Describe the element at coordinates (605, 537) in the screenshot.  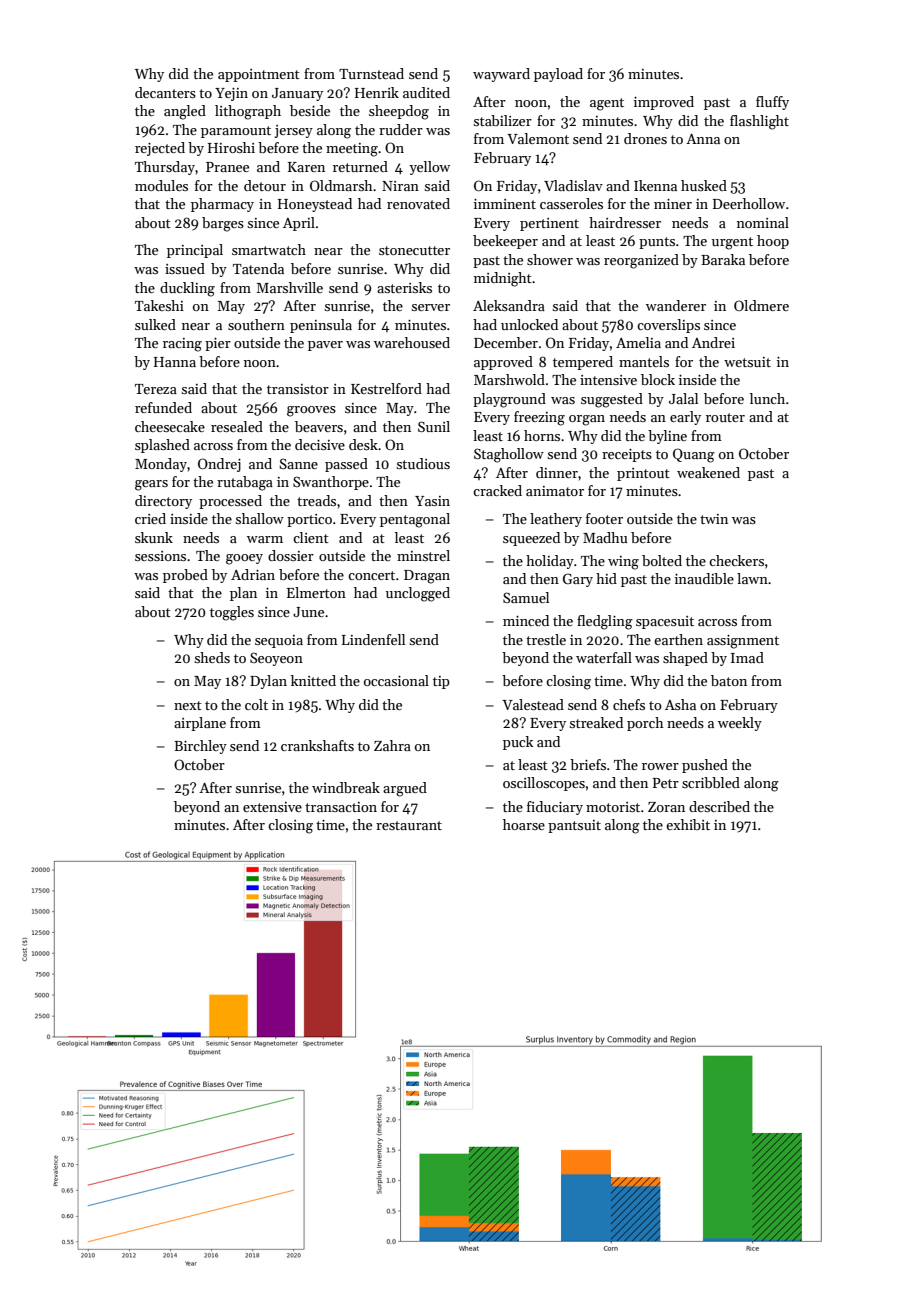
I see `Madhu` at that location.
